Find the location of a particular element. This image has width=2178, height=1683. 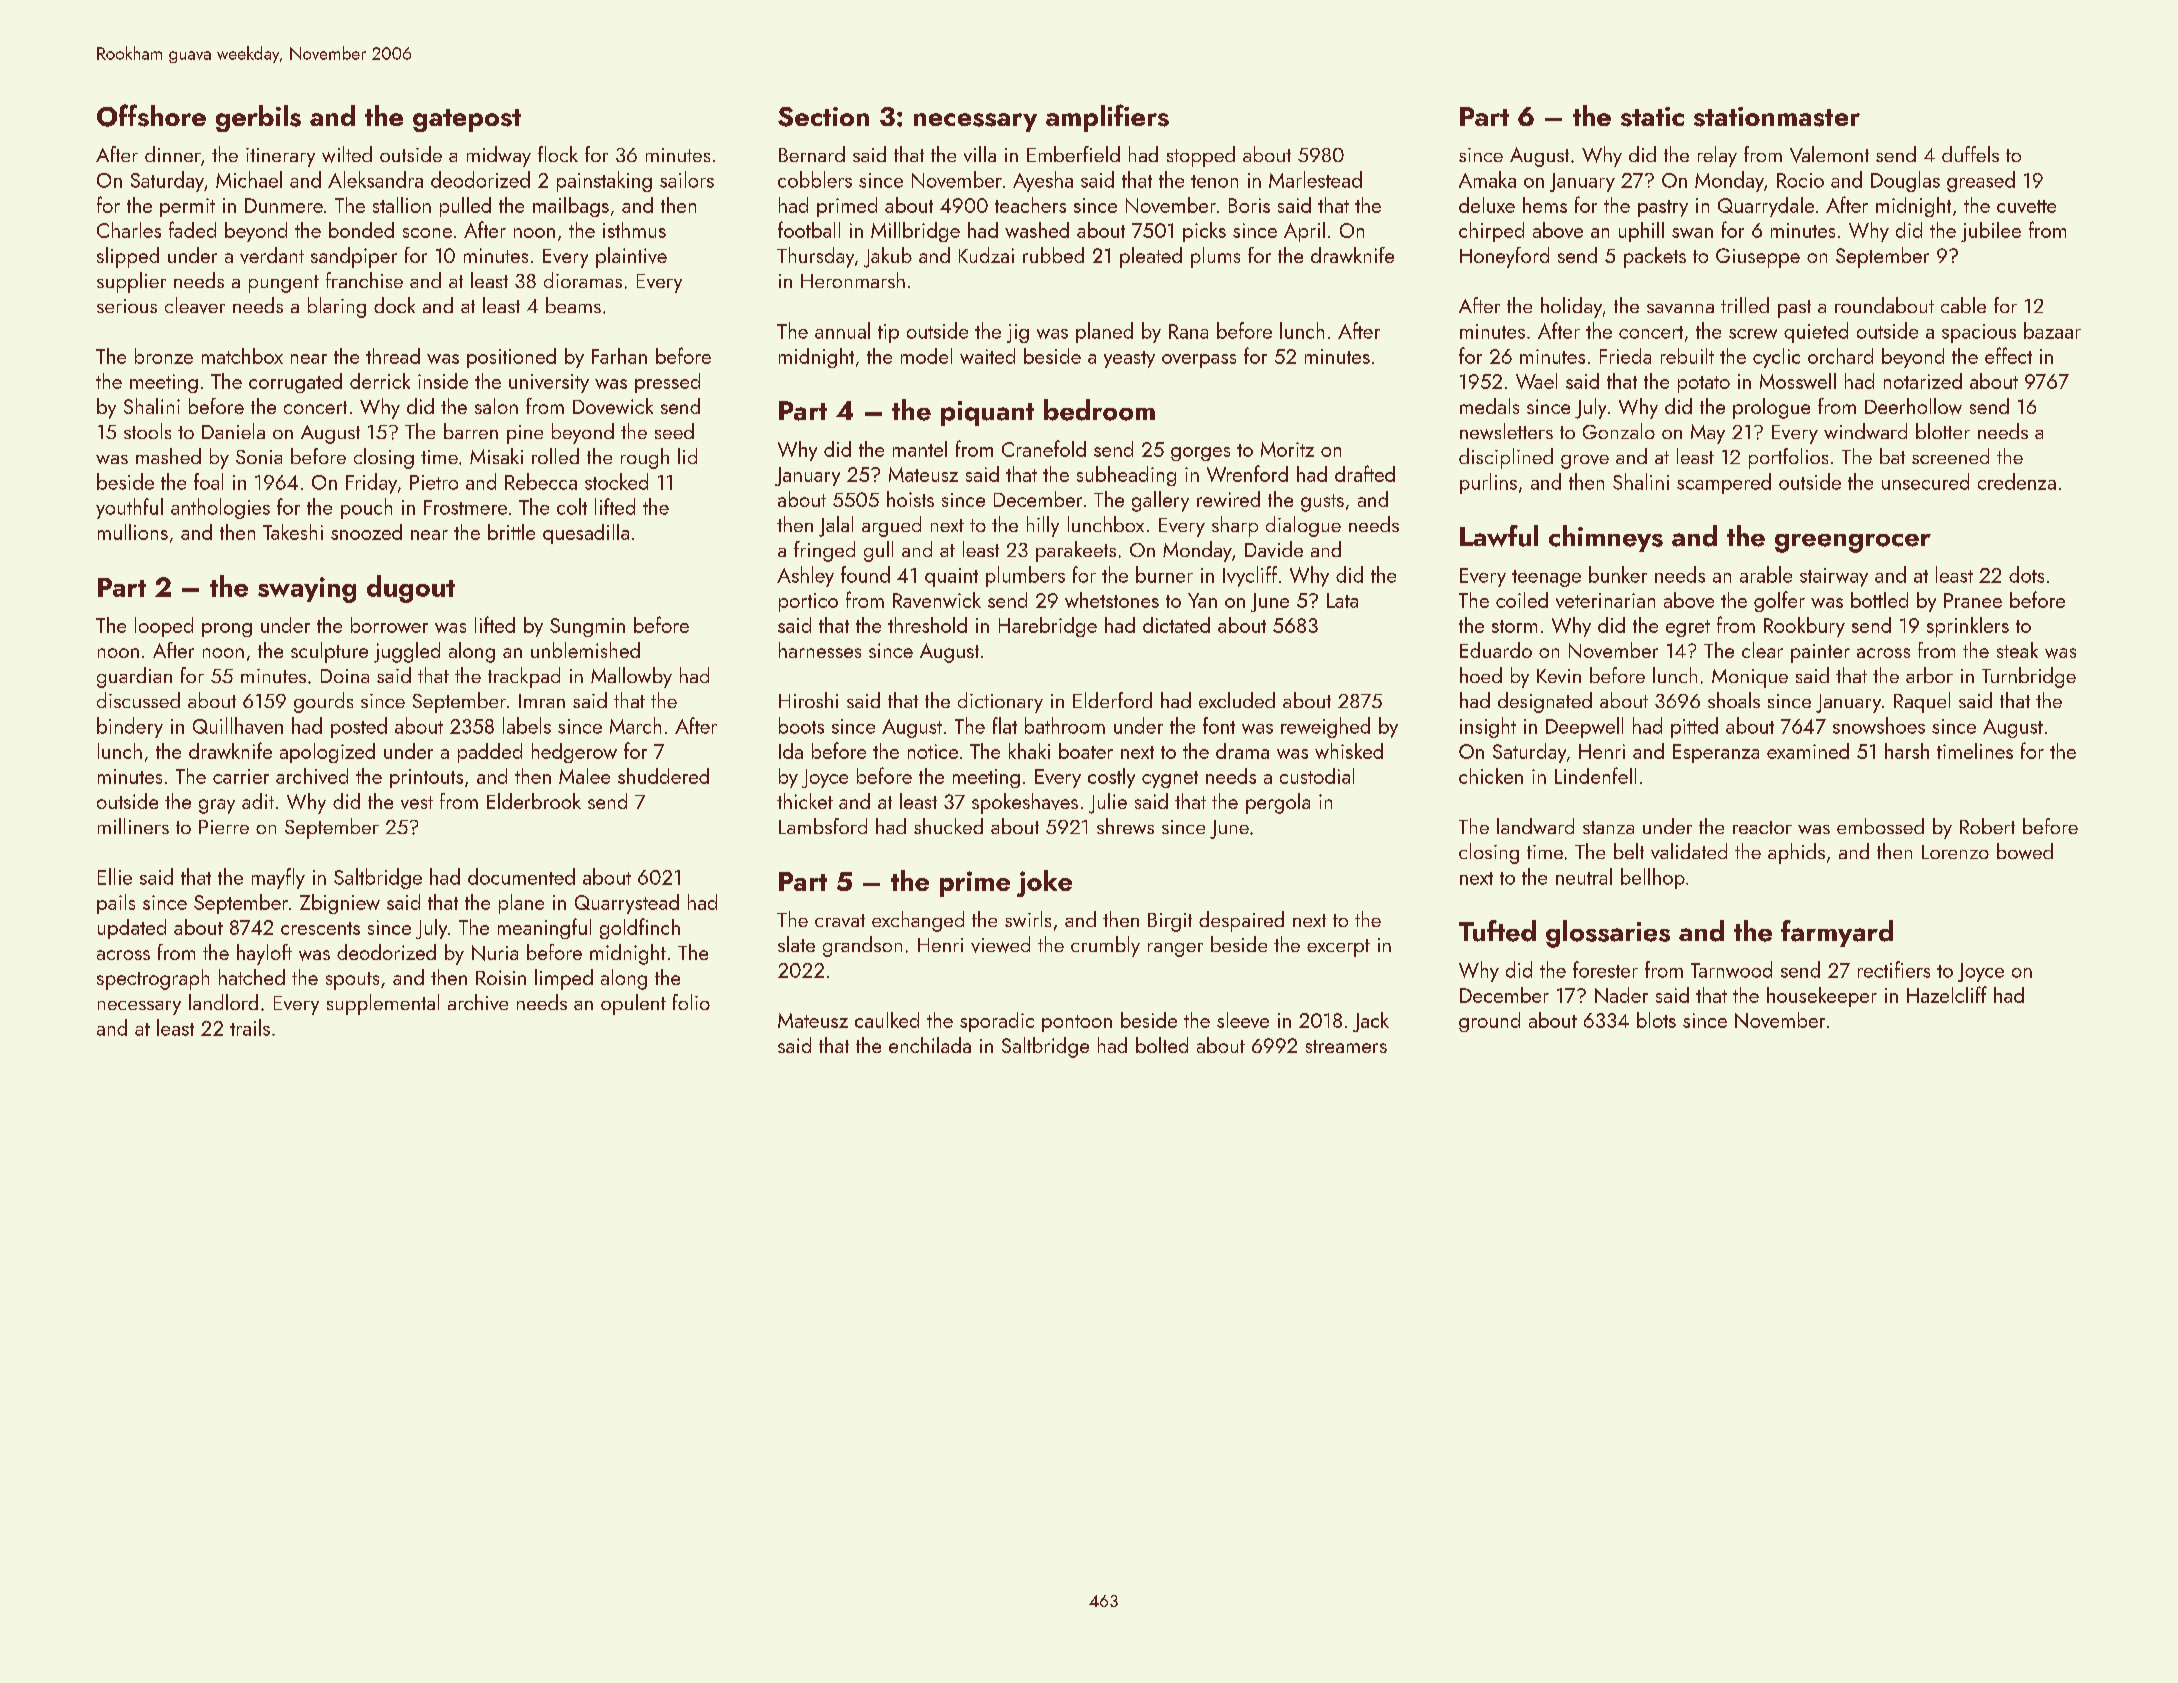

spouts is located at coordinates (352, 981).
